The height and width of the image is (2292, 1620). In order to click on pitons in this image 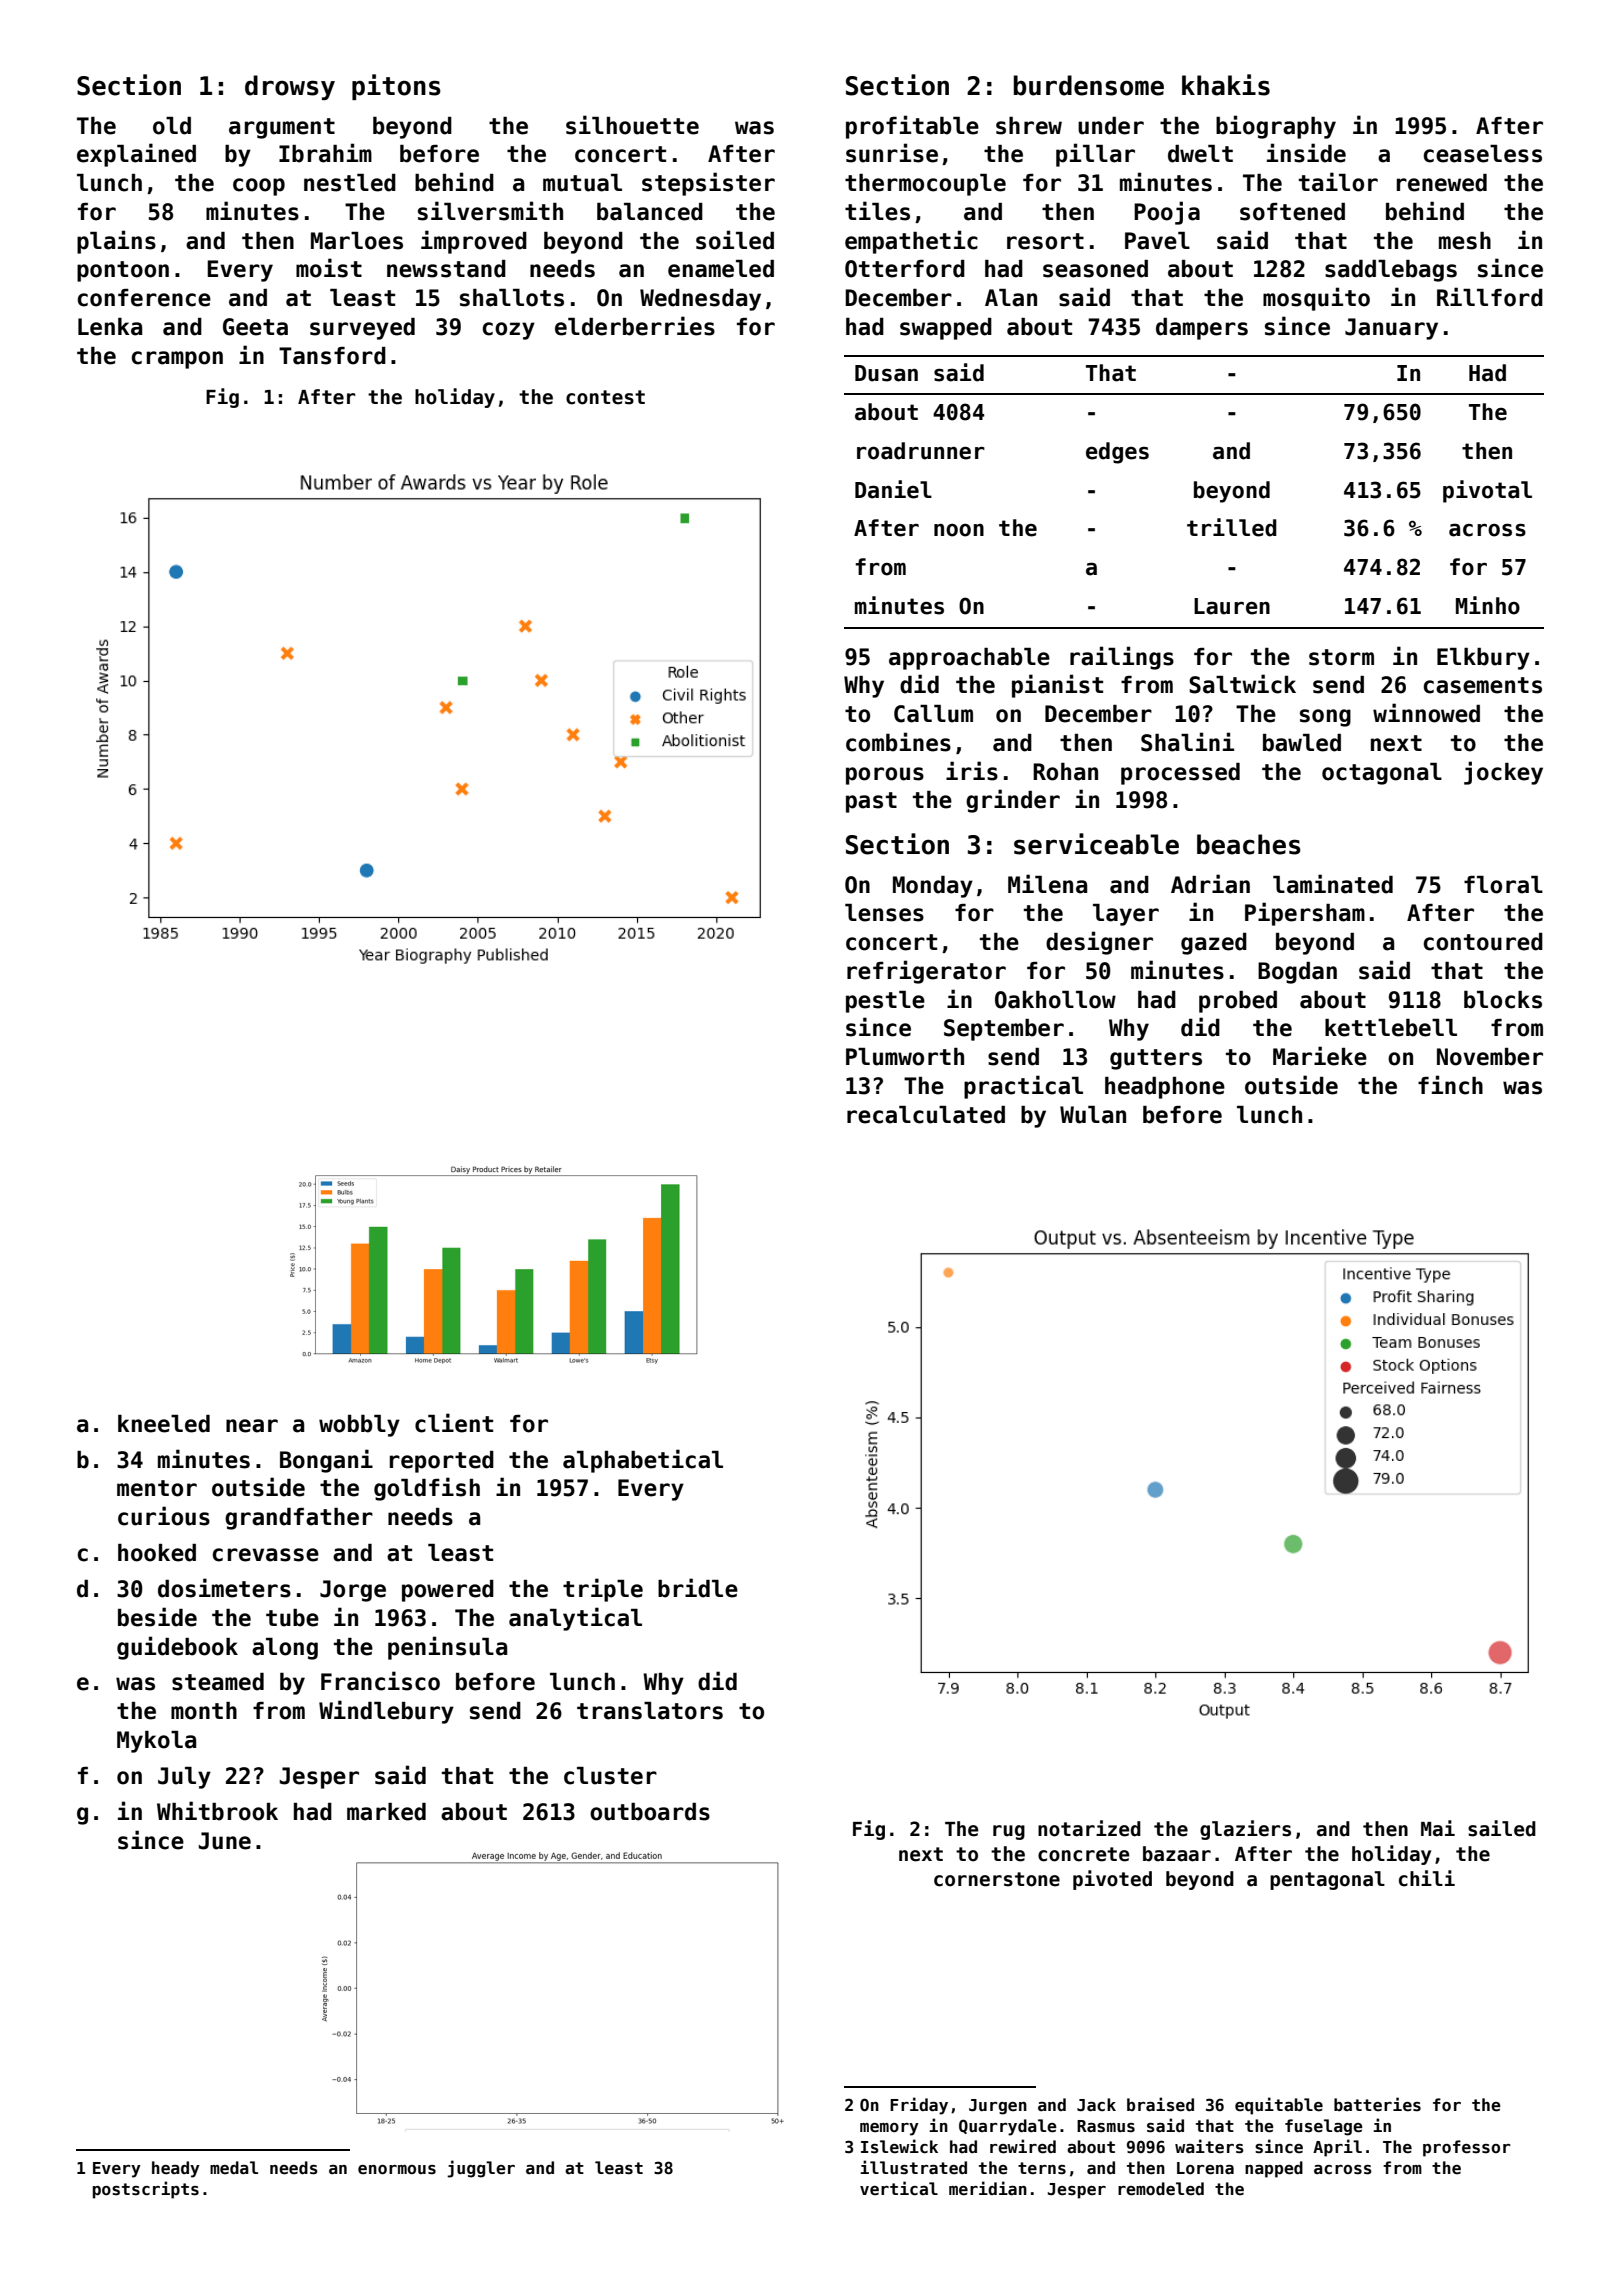, I will do `click(396, 87)`.
